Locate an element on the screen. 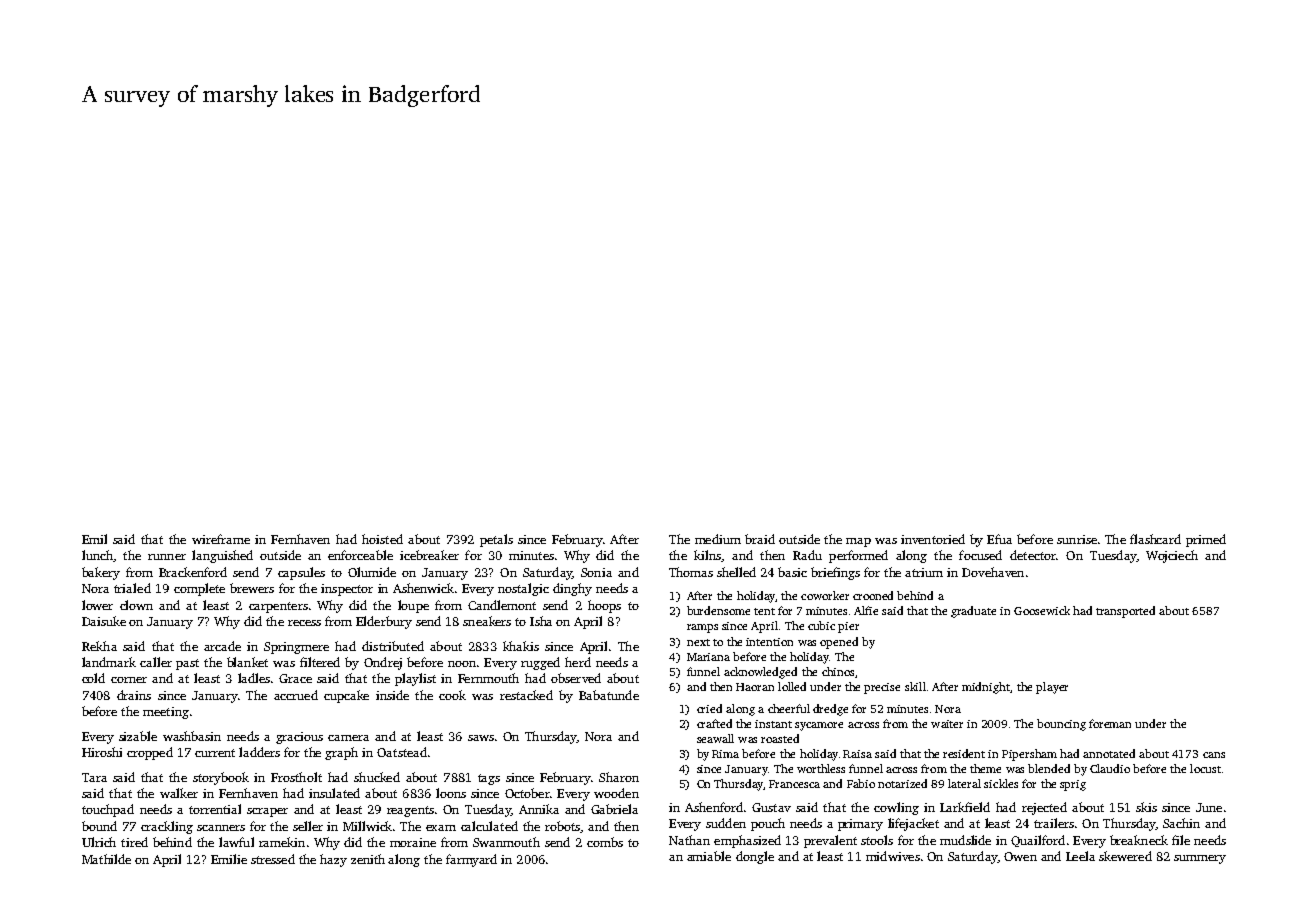 The width and height of the screenshot is (1308, 924). Mathilde is located at coordinates (106, 859).
